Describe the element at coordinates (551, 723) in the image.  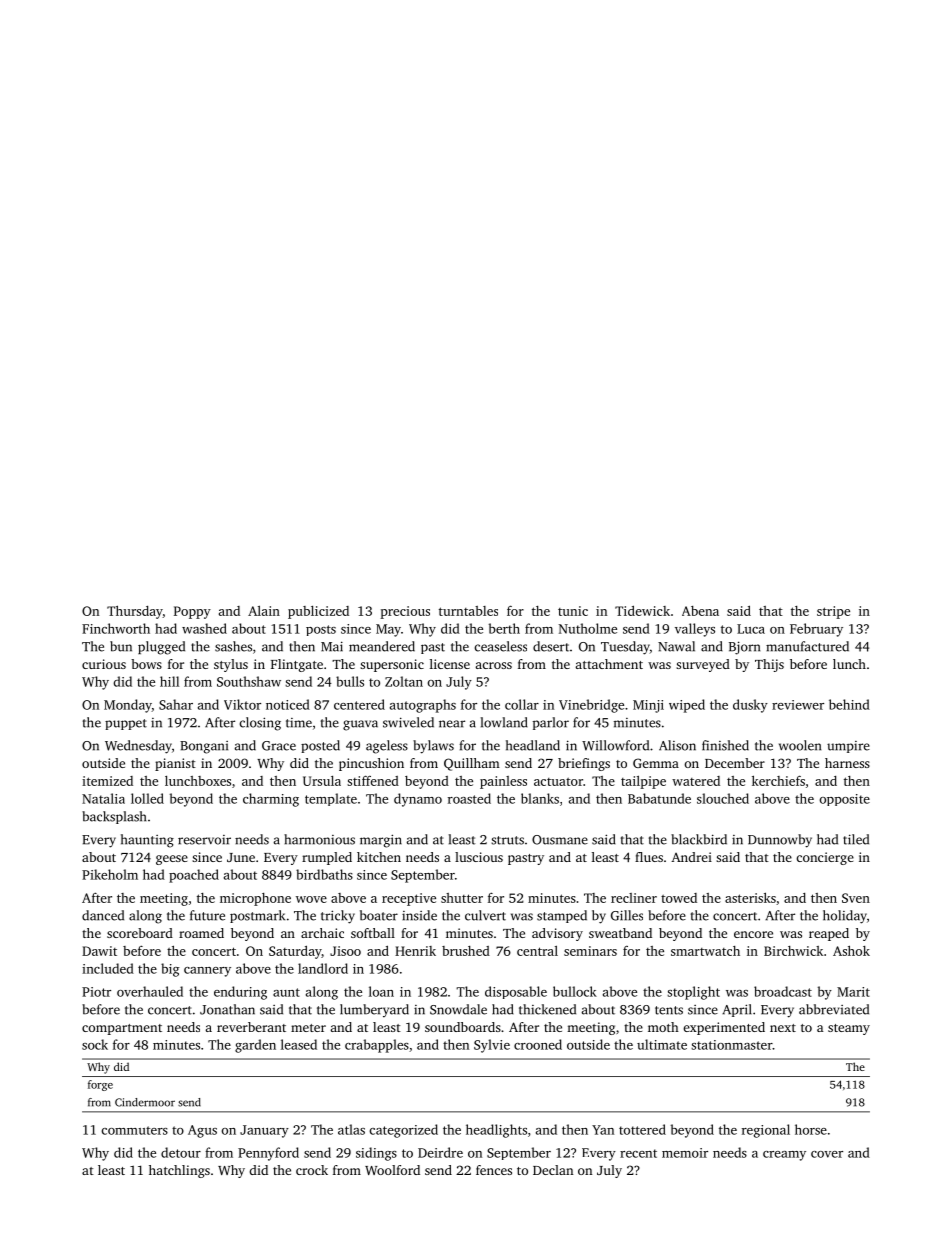
I see `parlor` at that location.
